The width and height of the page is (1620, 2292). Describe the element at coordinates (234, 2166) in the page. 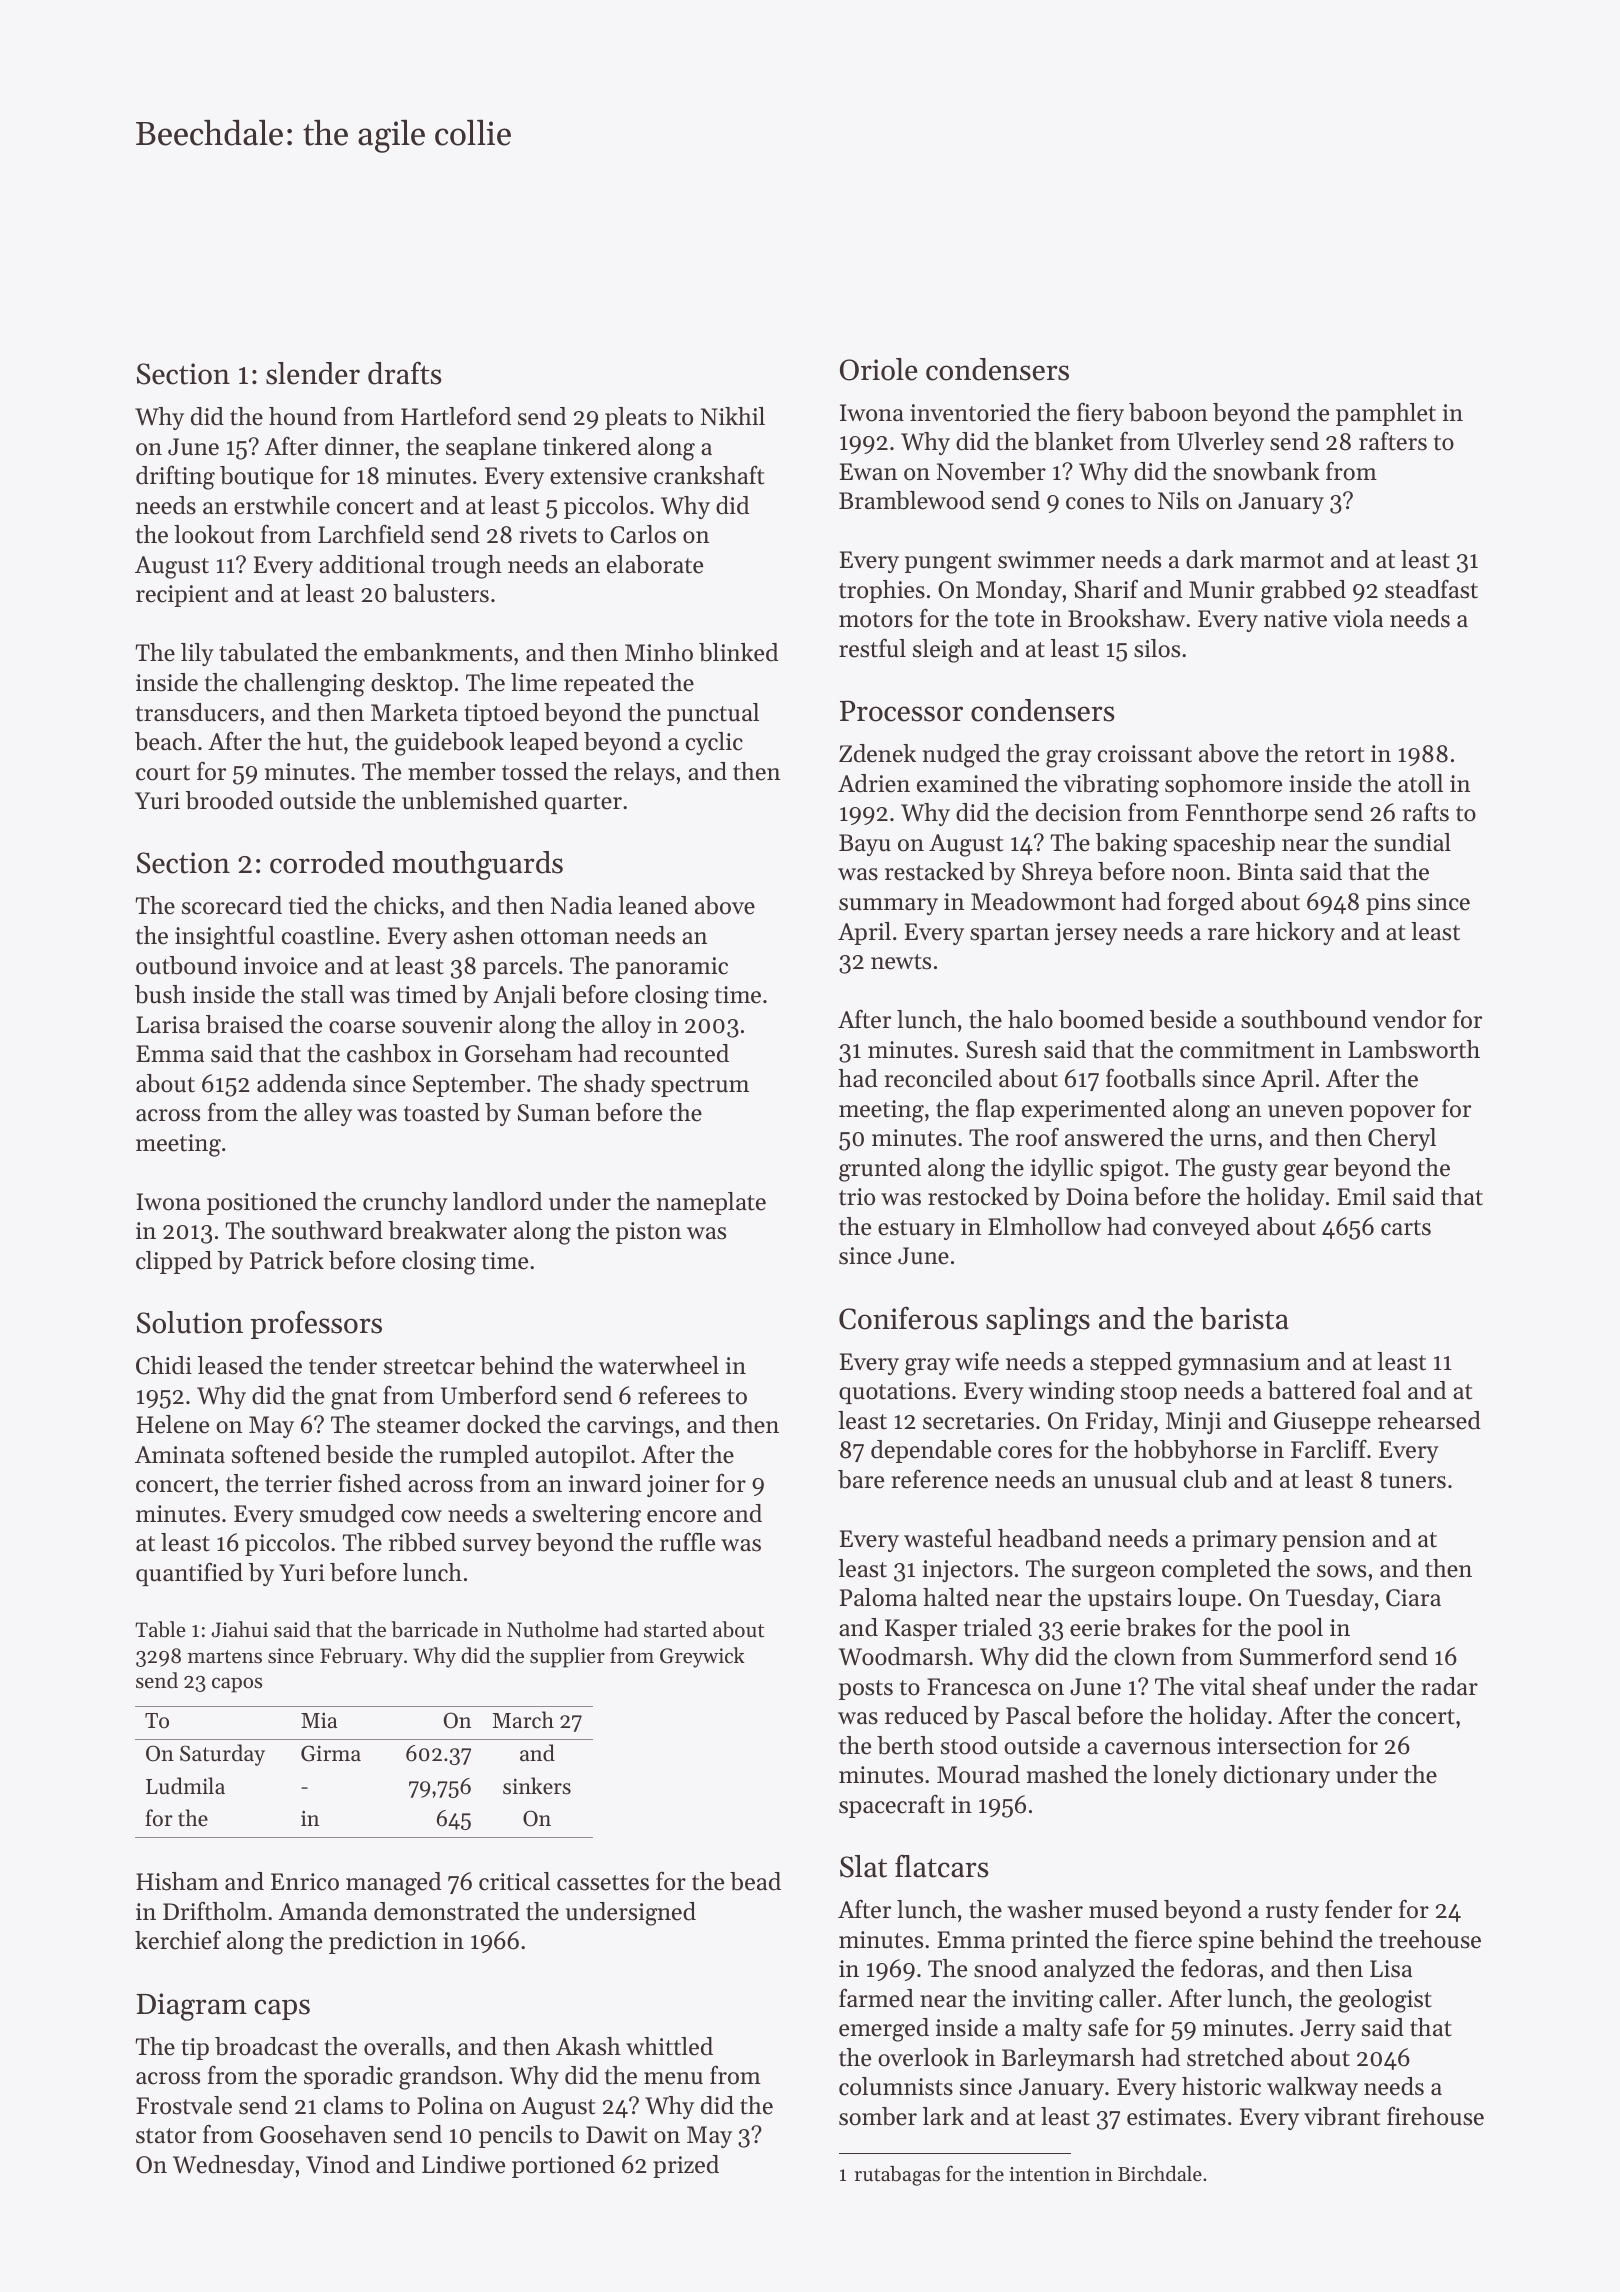

I see `Wednesday` at that location.
